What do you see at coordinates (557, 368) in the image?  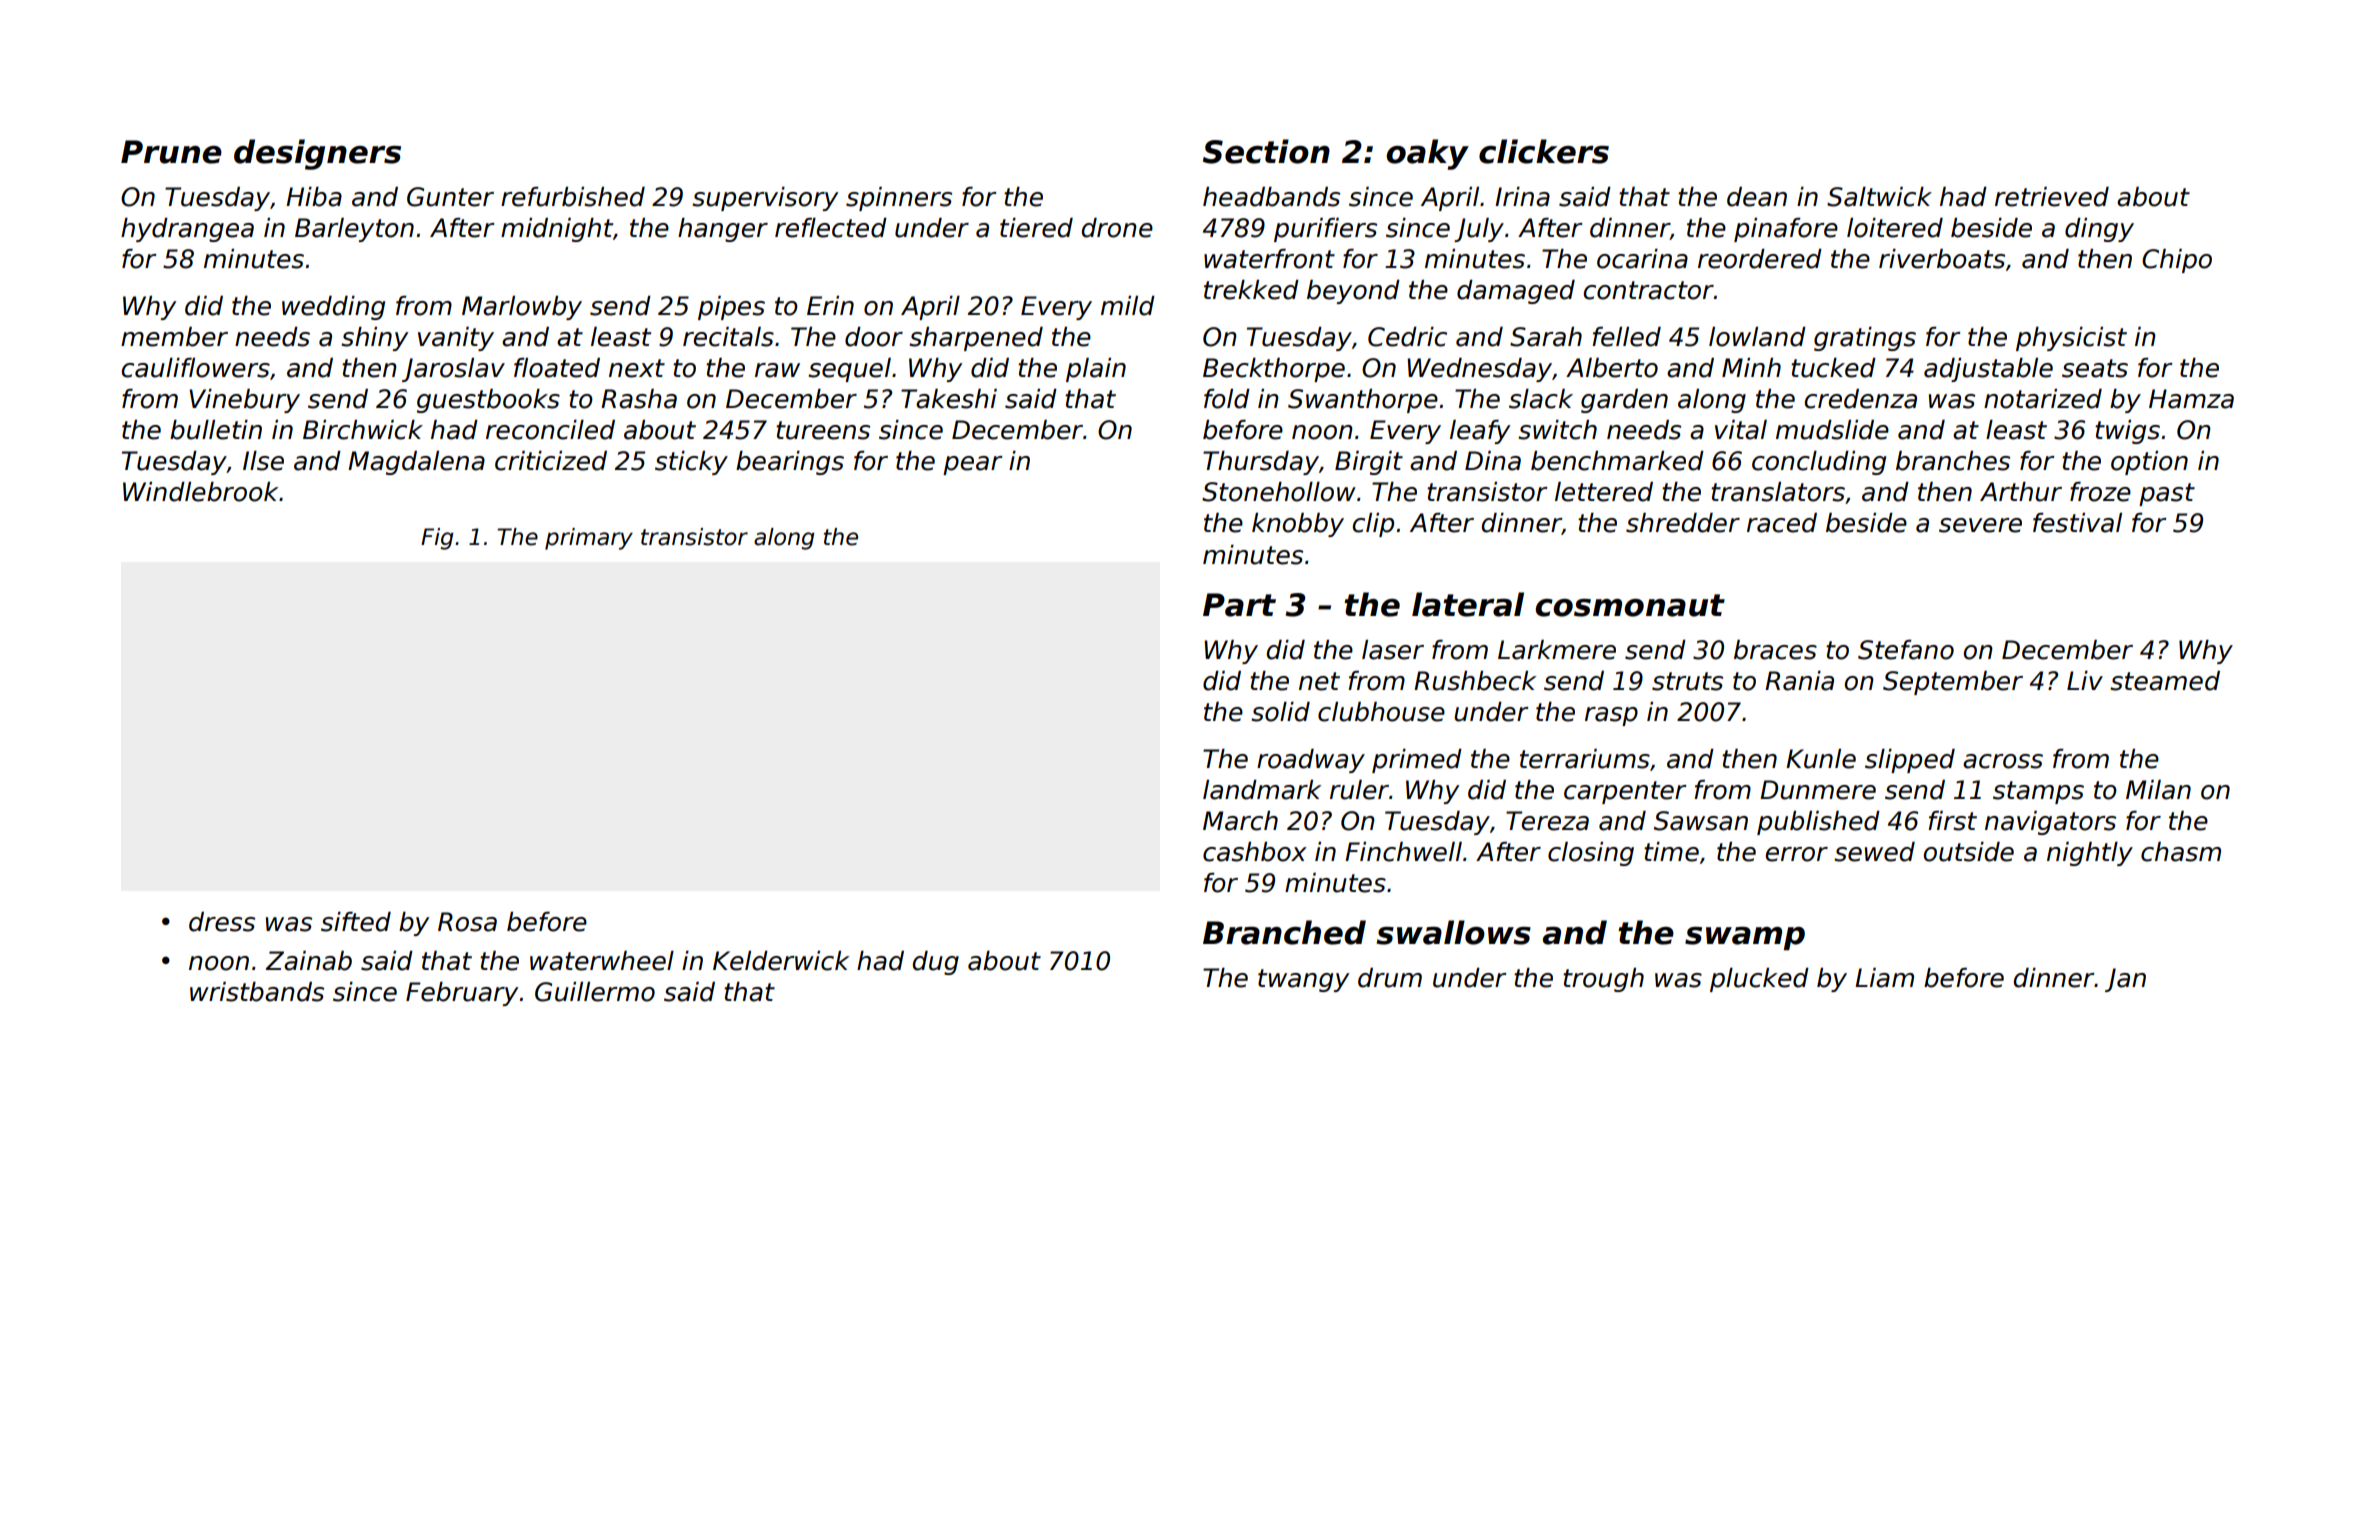 I see `floated` at bounding box center [557, 368].
